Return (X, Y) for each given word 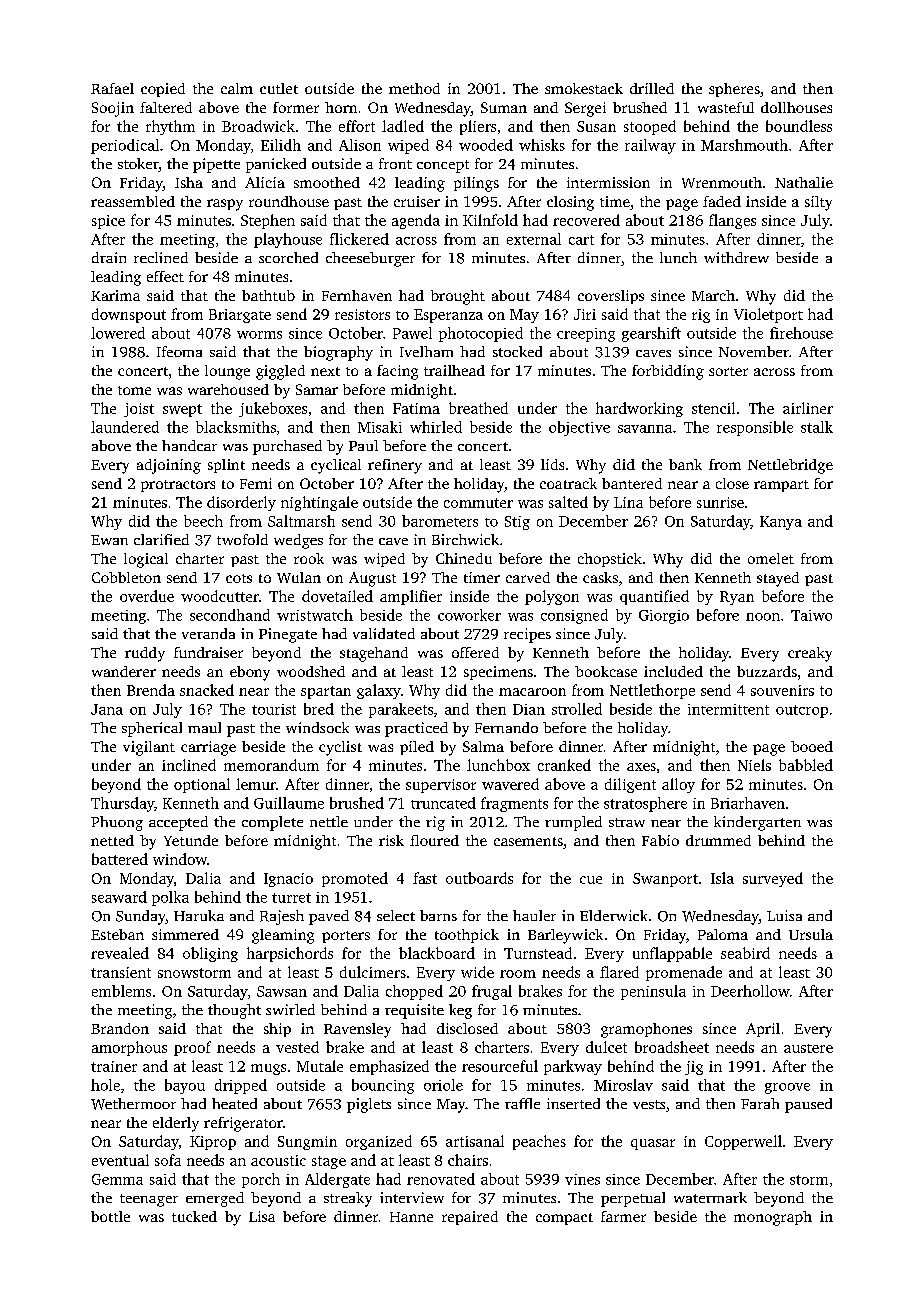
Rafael (112, 88)
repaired (470, 1218)
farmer (623, 1216)
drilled (652, 88)
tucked (194, 1216)
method (414, 88)
